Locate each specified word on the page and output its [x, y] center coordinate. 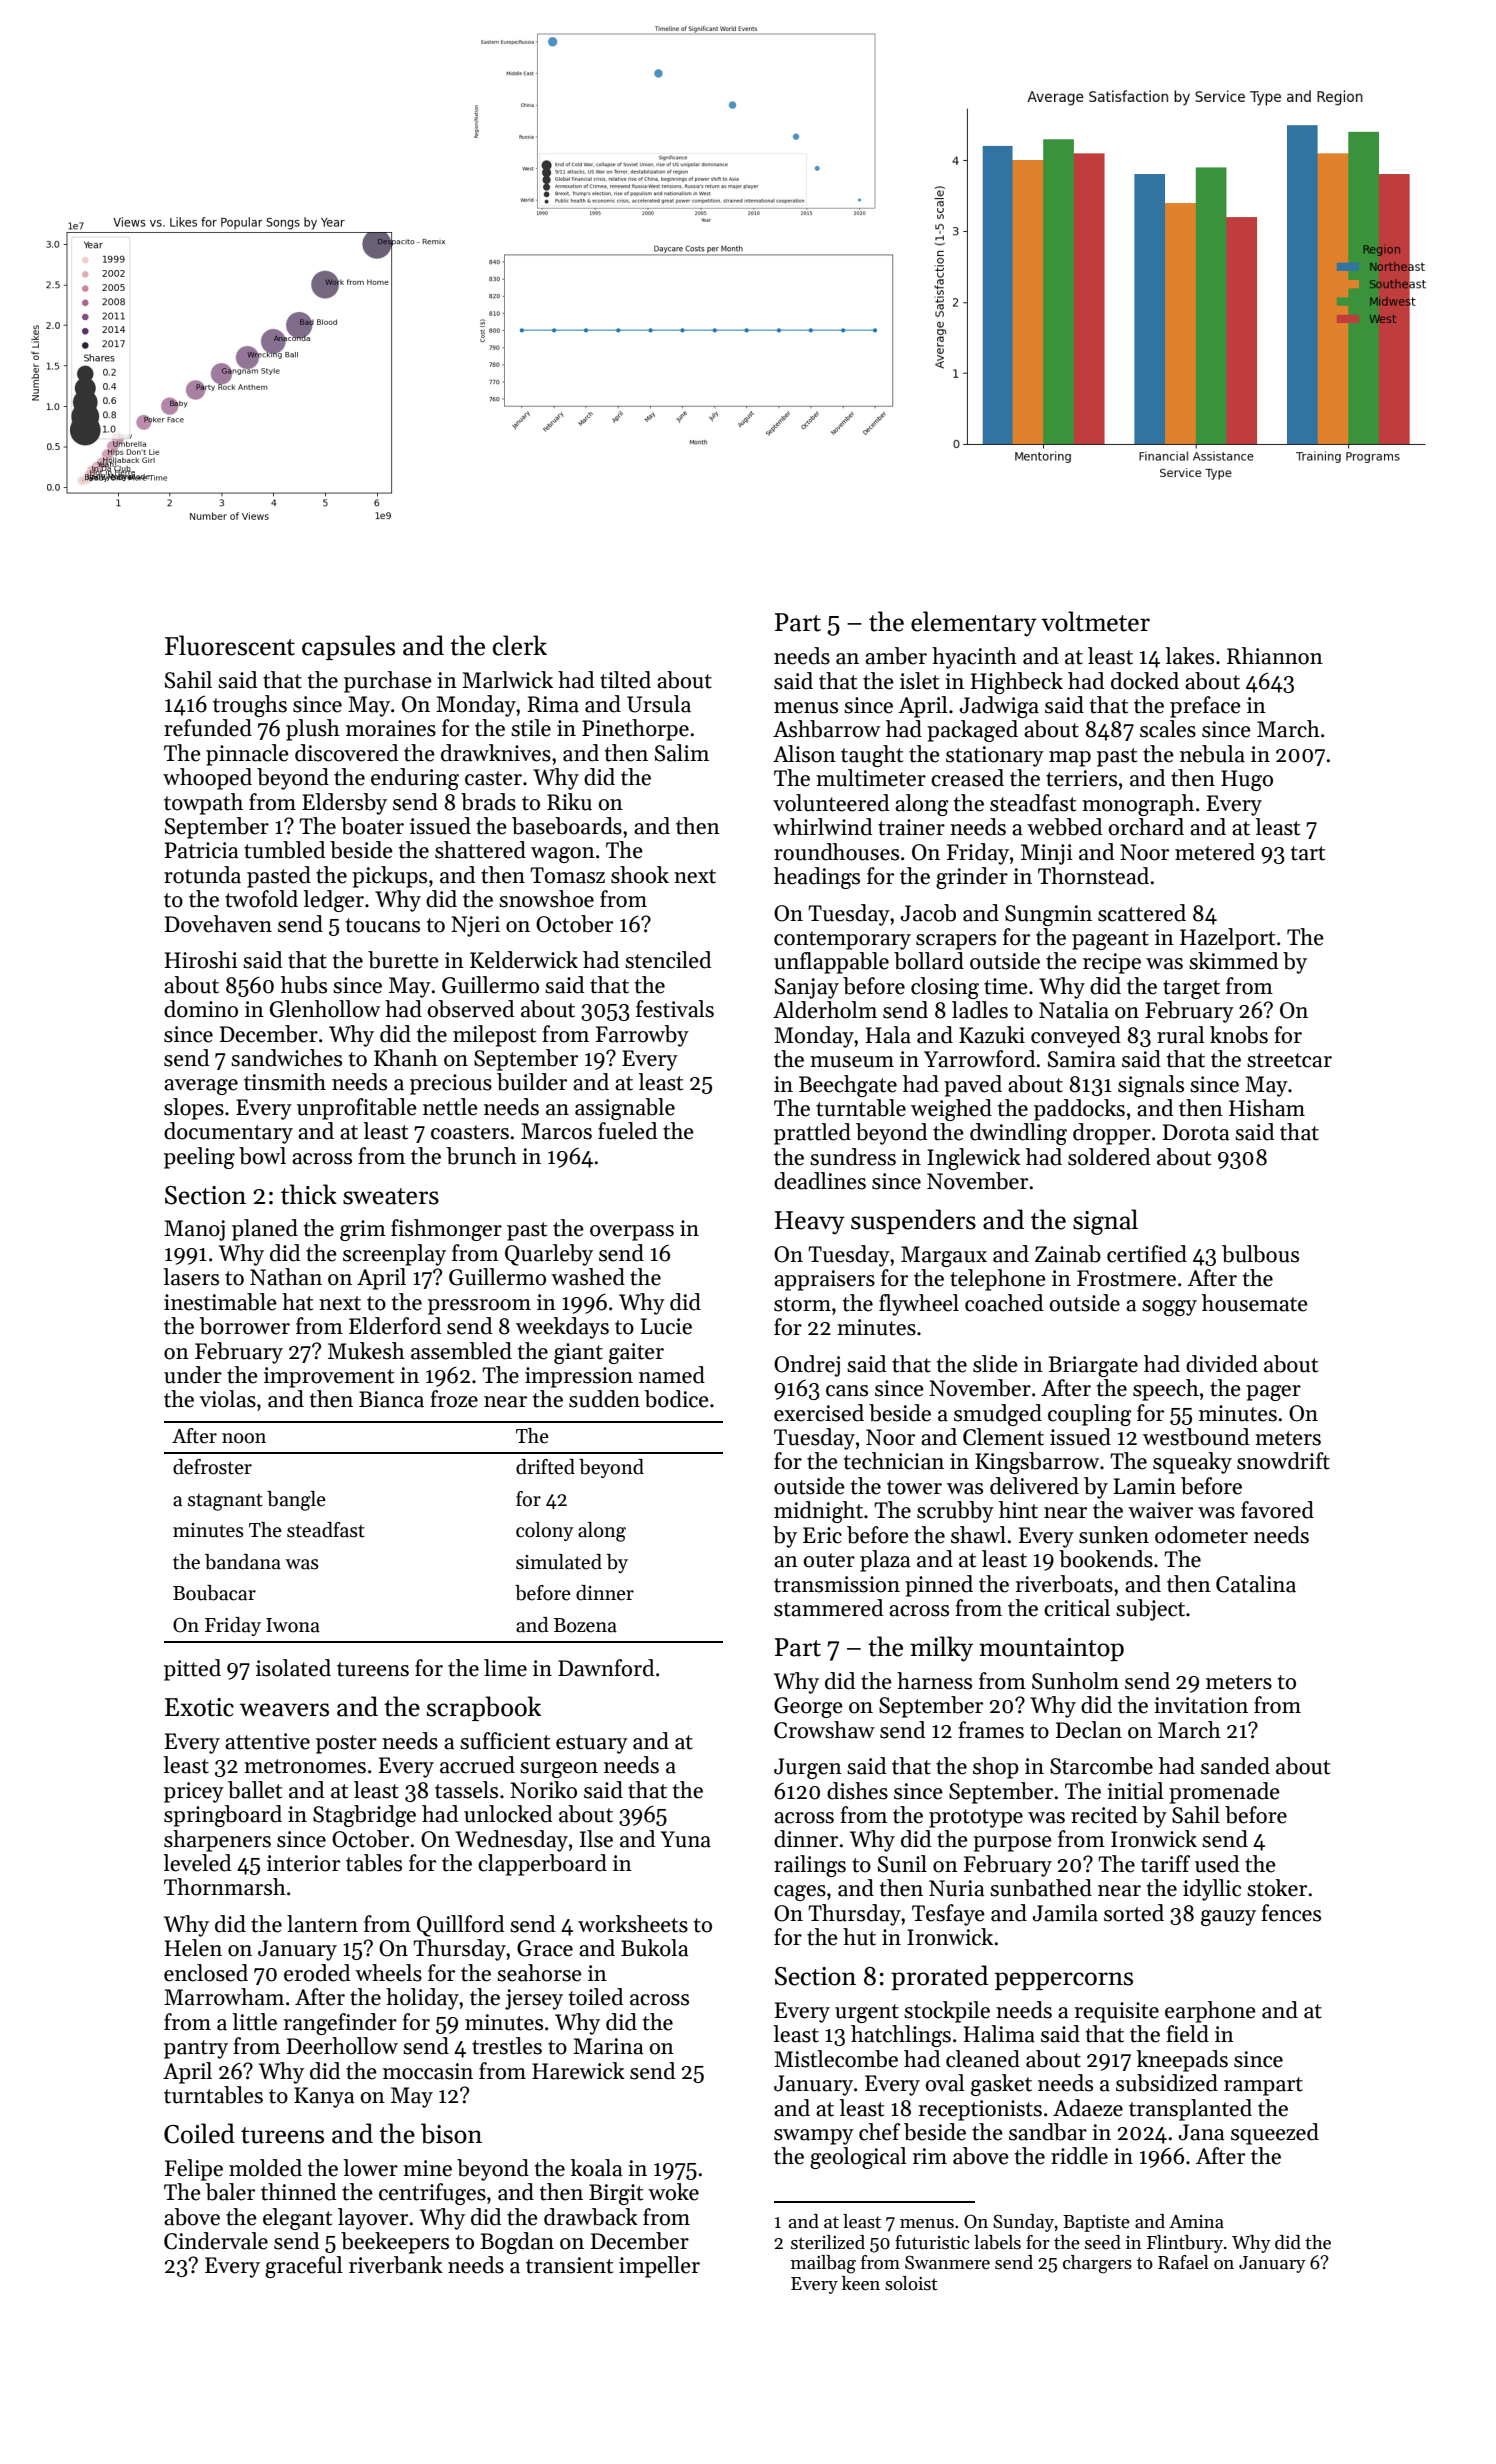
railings [810, 1866]
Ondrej [807, 1366]
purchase [388, 682]
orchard [1146, 827]
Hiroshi [201, 960]
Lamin [1145, 1486]
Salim [682, 753]
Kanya [324, 2097]
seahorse [539, 1973]
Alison [804, 754]
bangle [296, 1501]
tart [1308, 853]
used [1217, 1864]
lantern [322, 1924]
